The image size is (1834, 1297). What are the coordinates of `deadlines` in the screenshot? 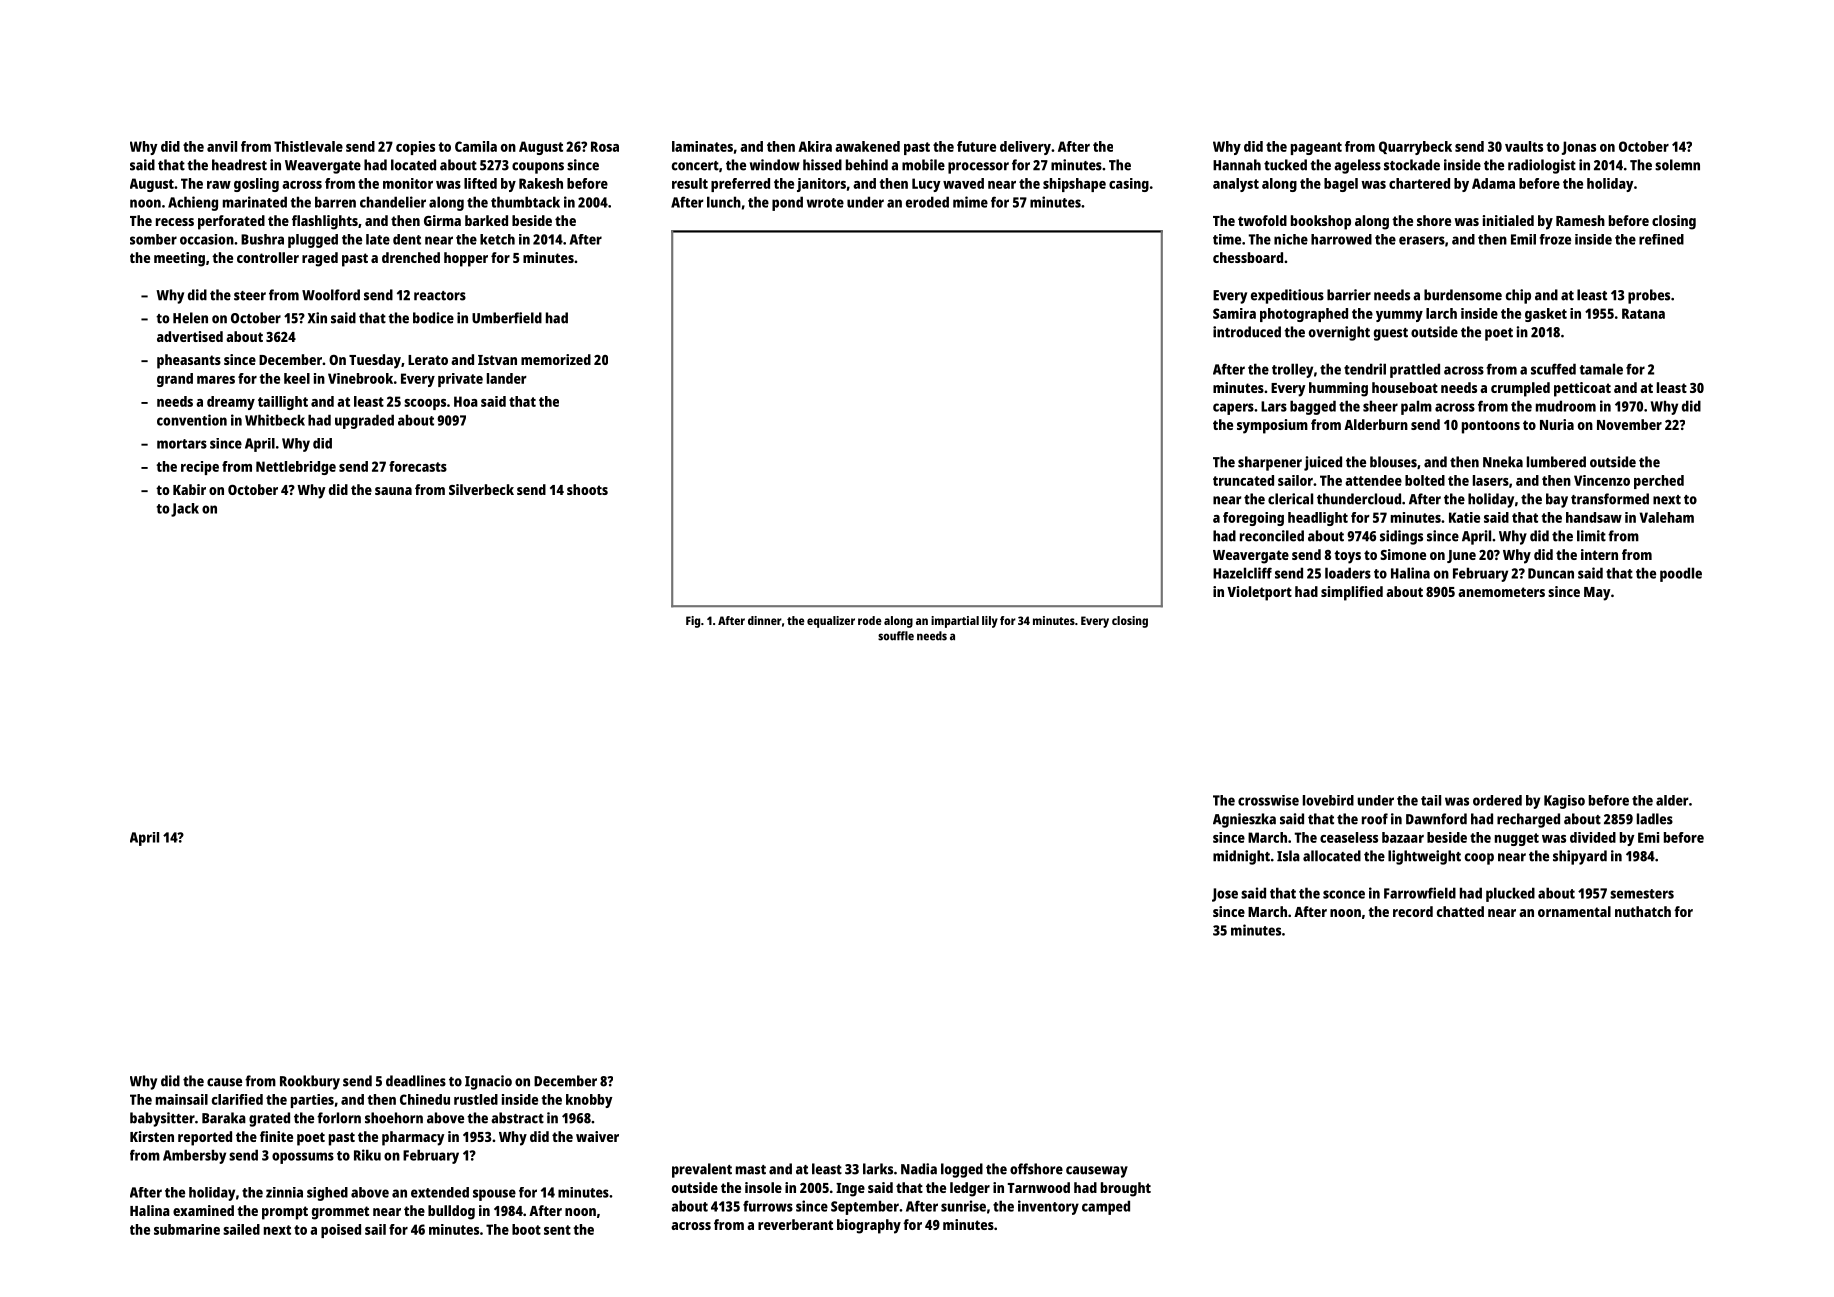 It's located at (416, 1081).
